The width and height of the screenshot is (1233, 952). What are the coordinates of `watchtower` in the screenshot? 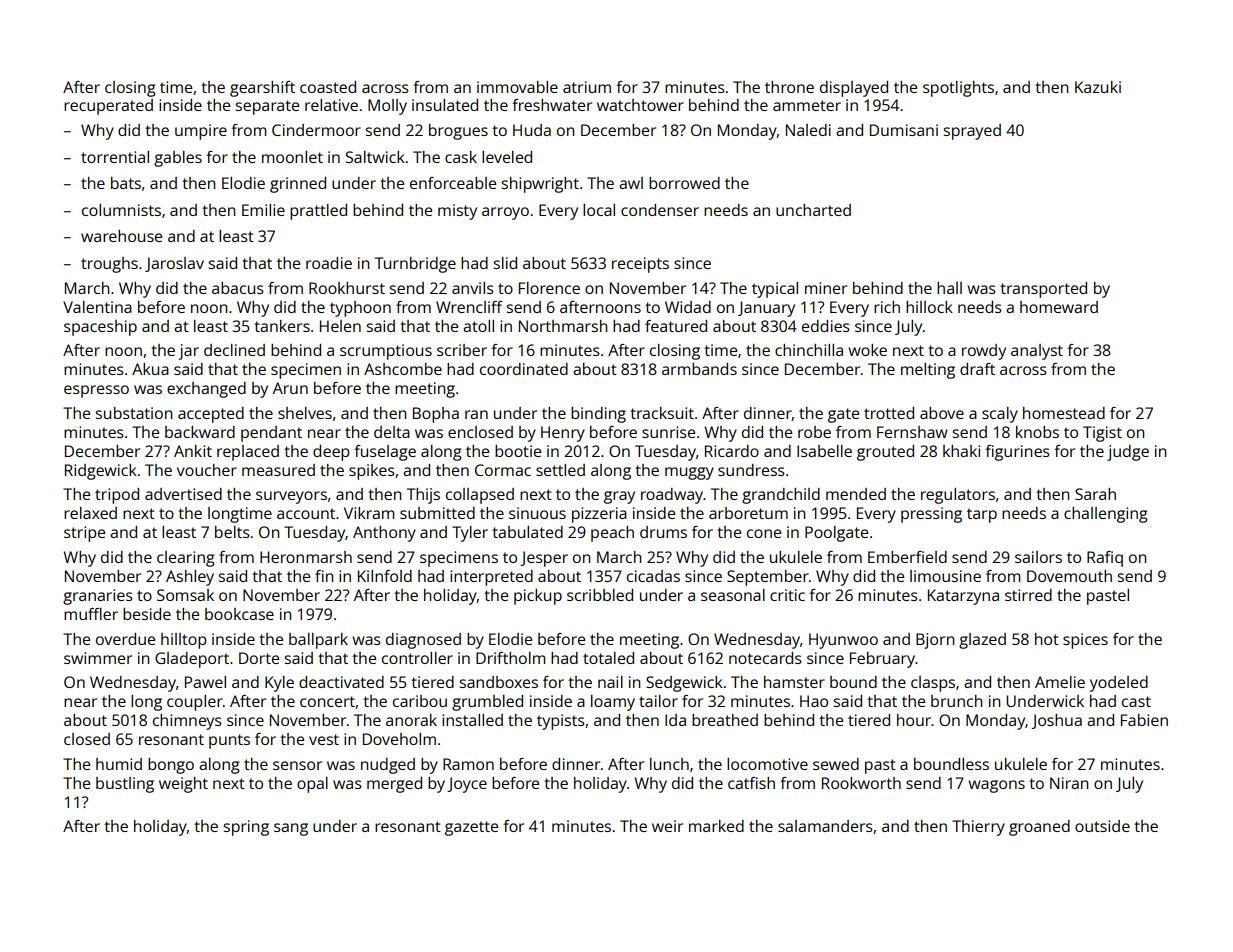 It's located at (640, 105).
